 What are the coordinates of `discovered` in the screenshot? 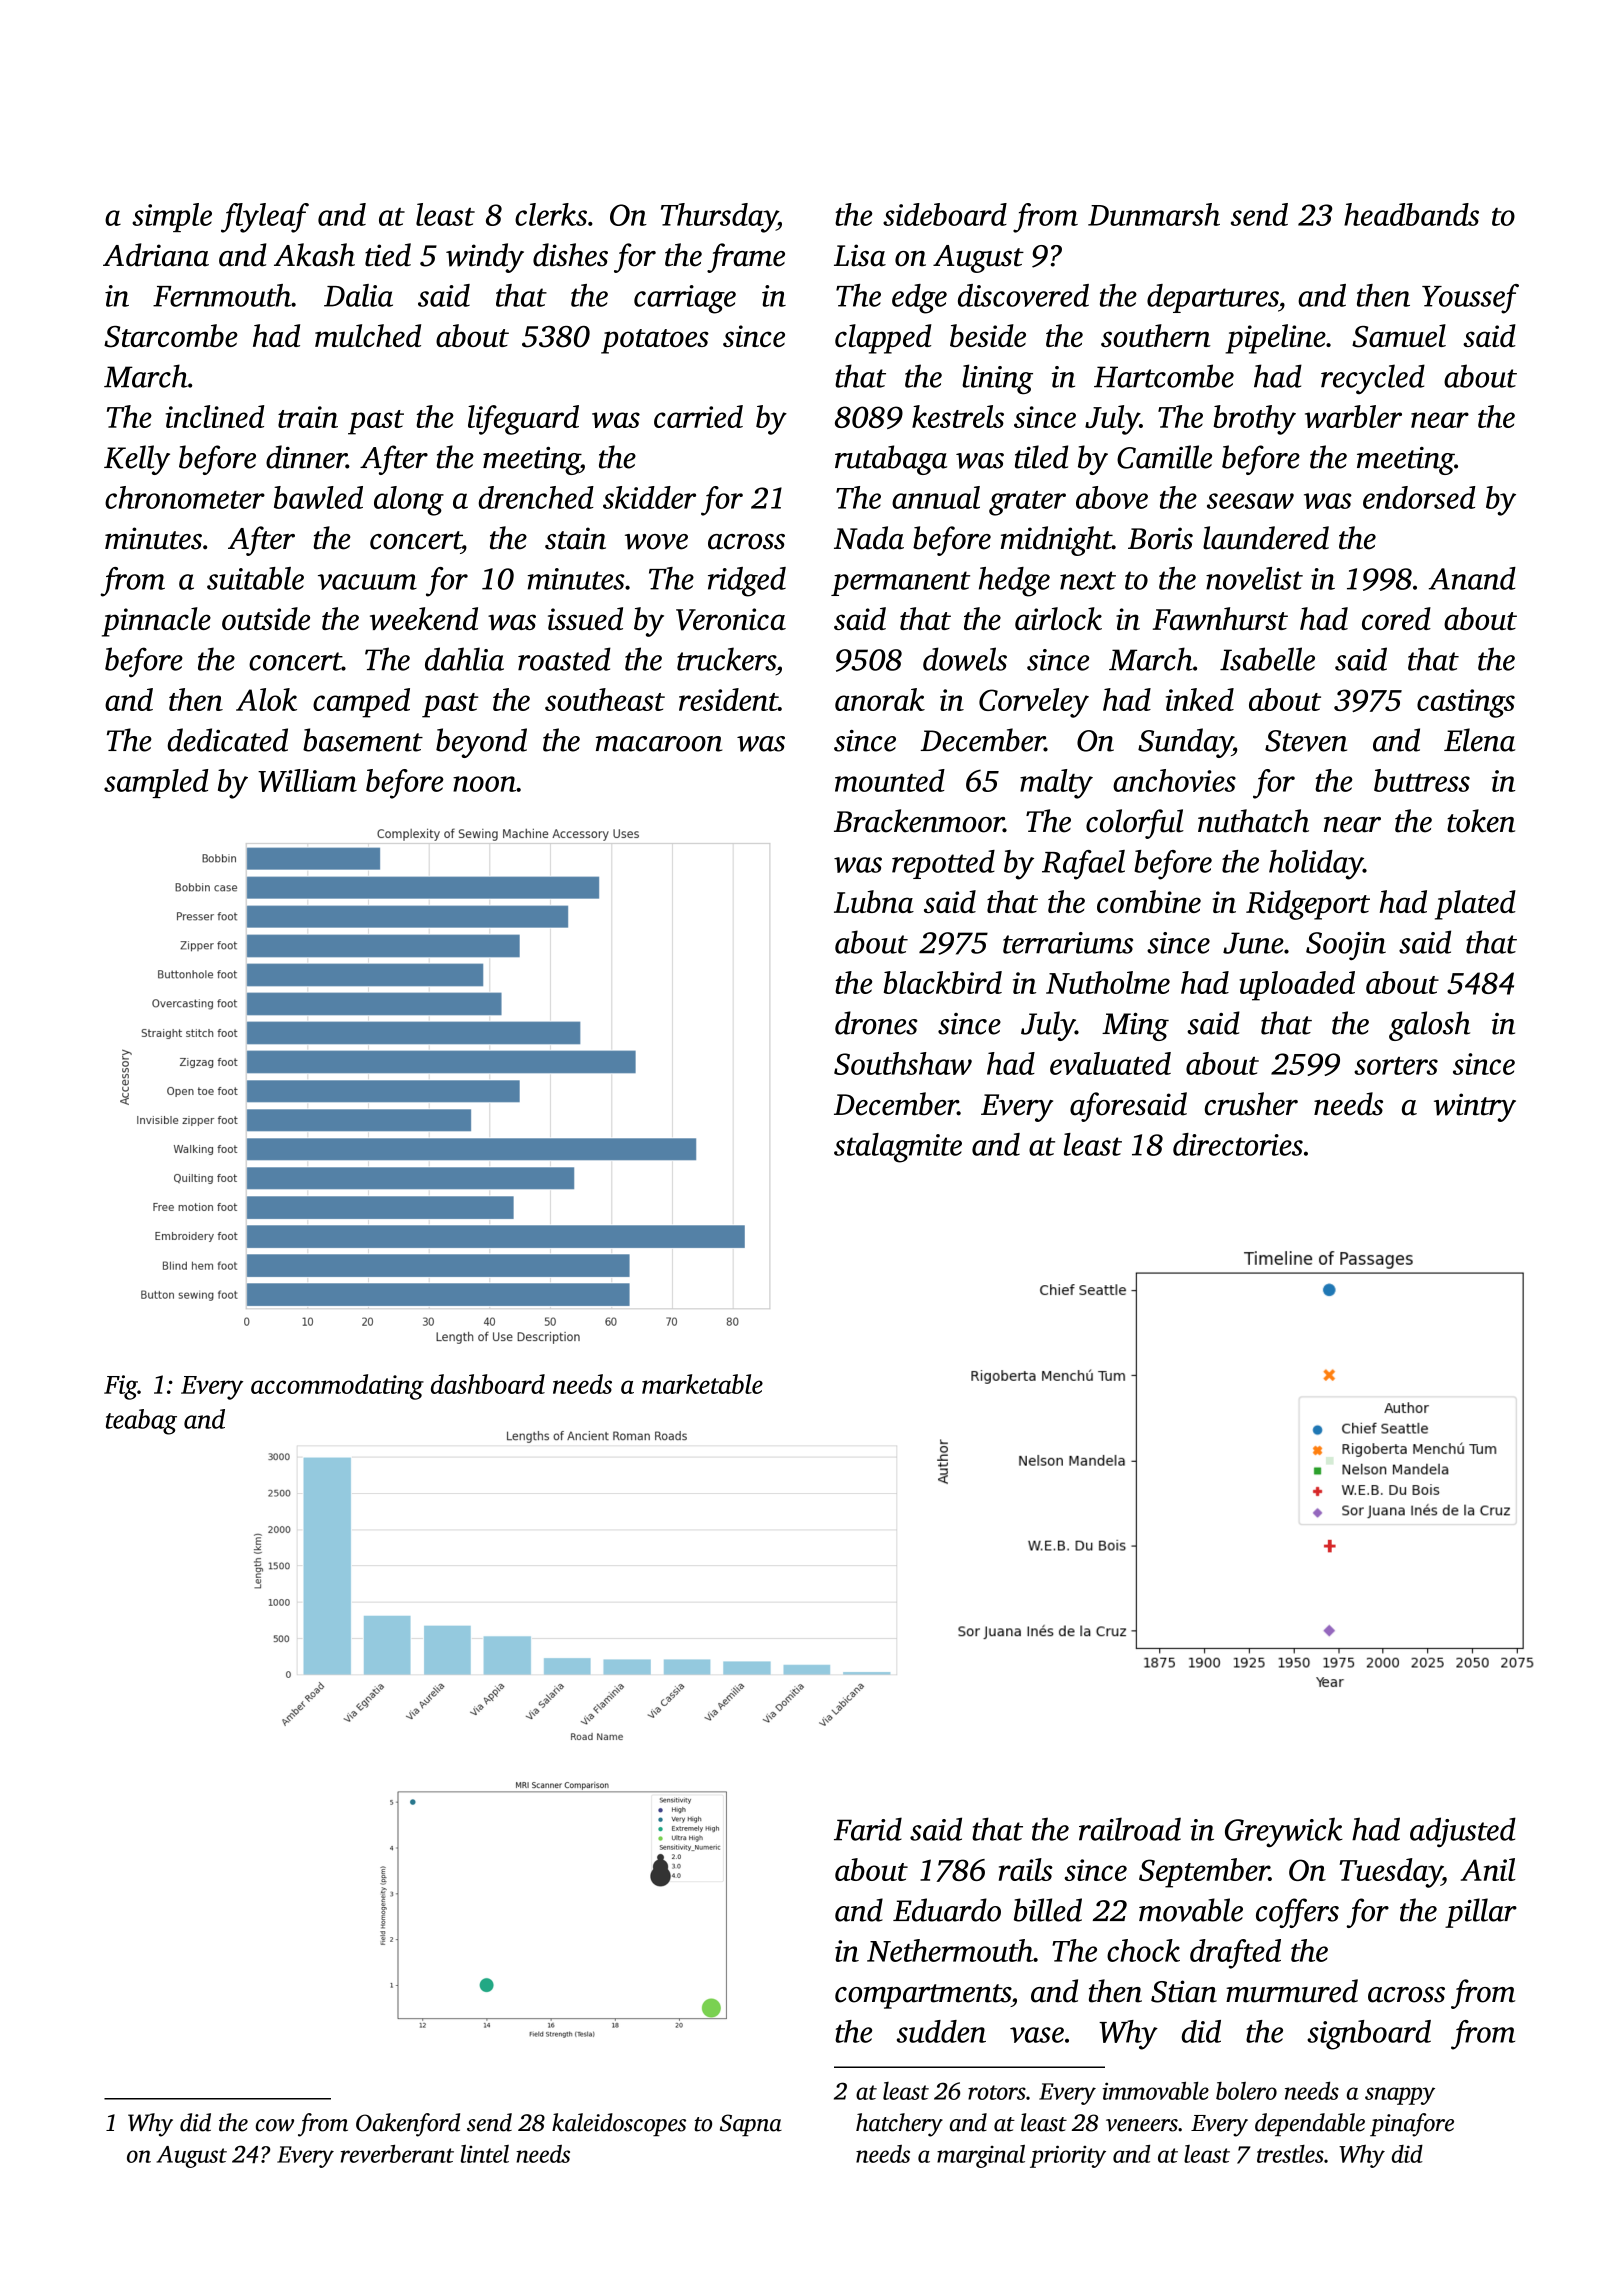 It's located at (1023, 295).
